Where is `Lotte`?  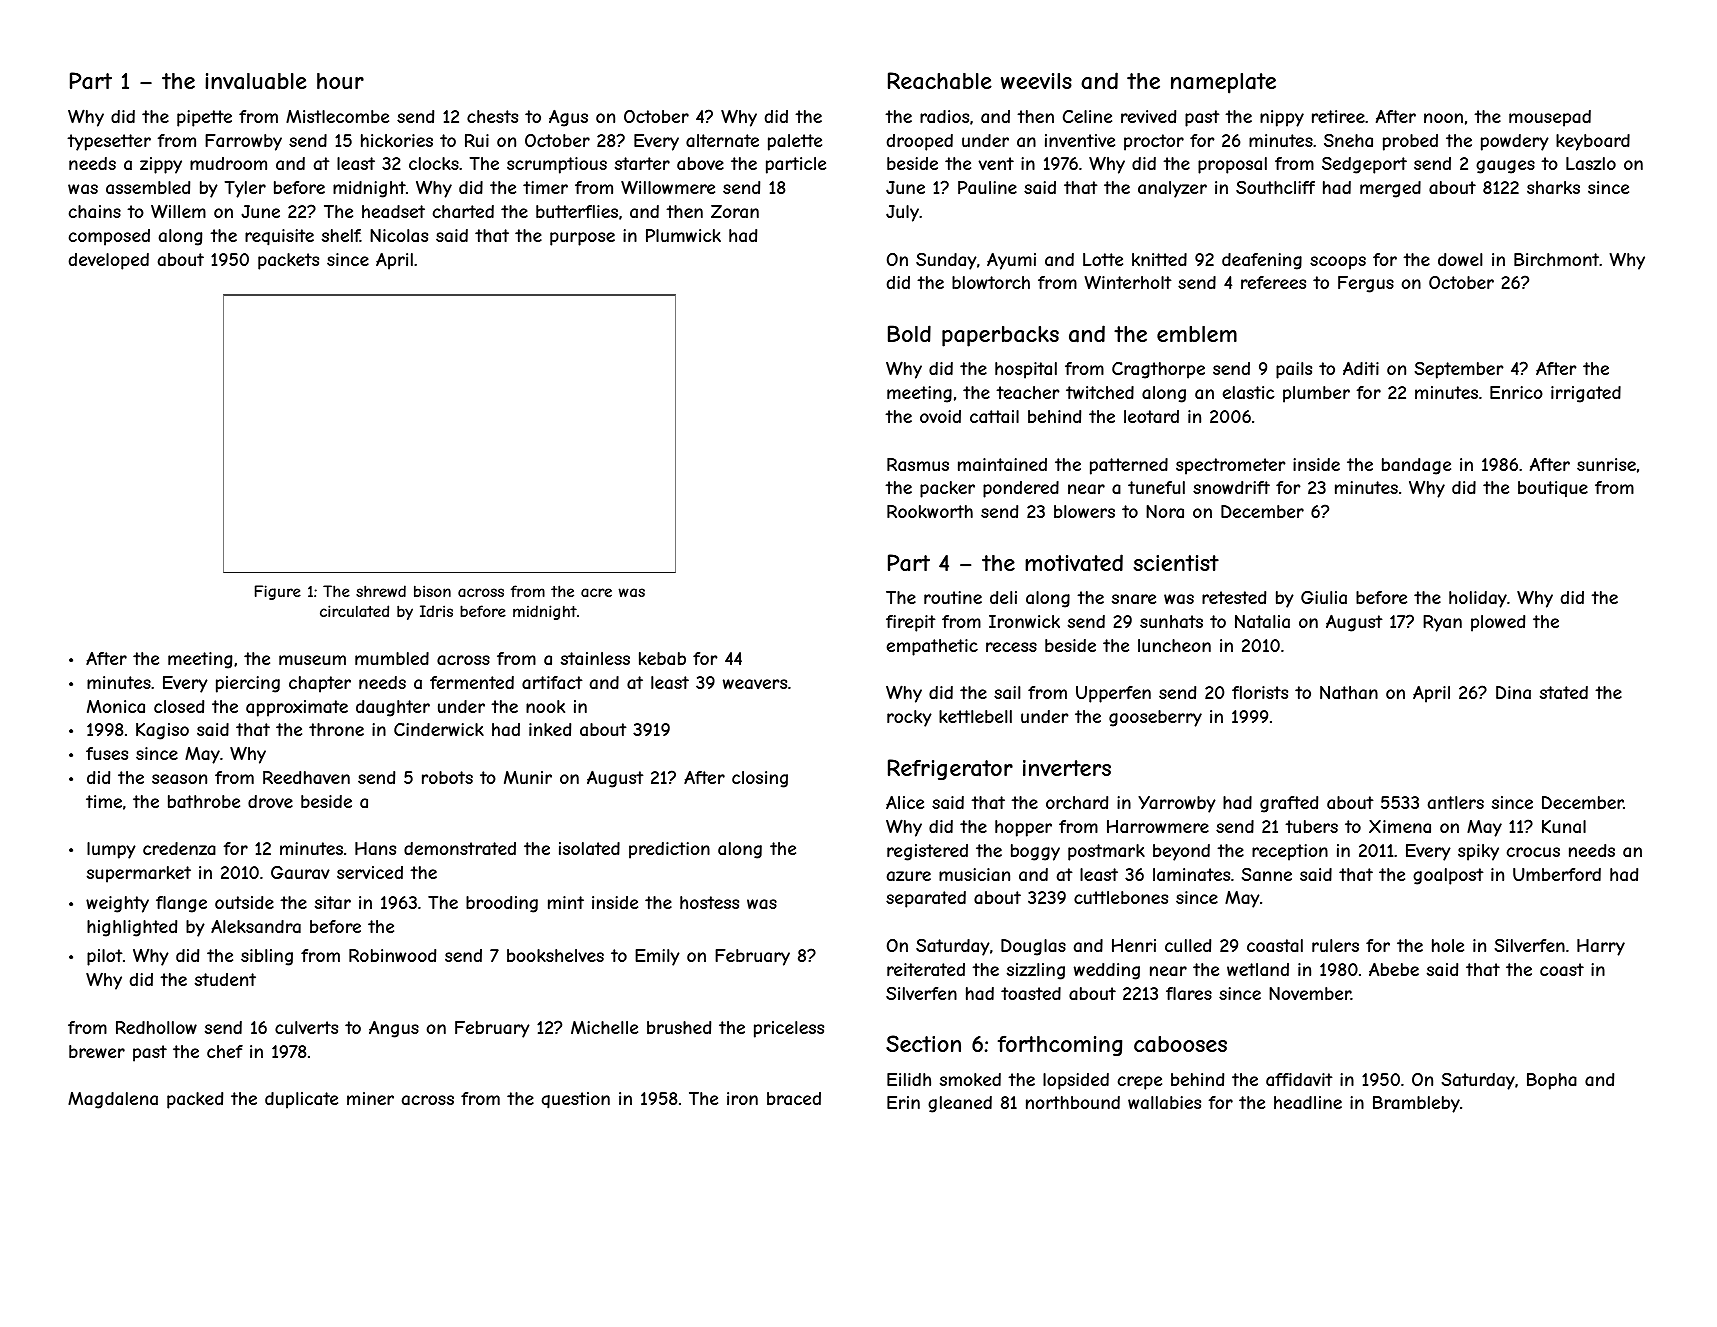
Lotte is located at coordinates (1103, 259).
